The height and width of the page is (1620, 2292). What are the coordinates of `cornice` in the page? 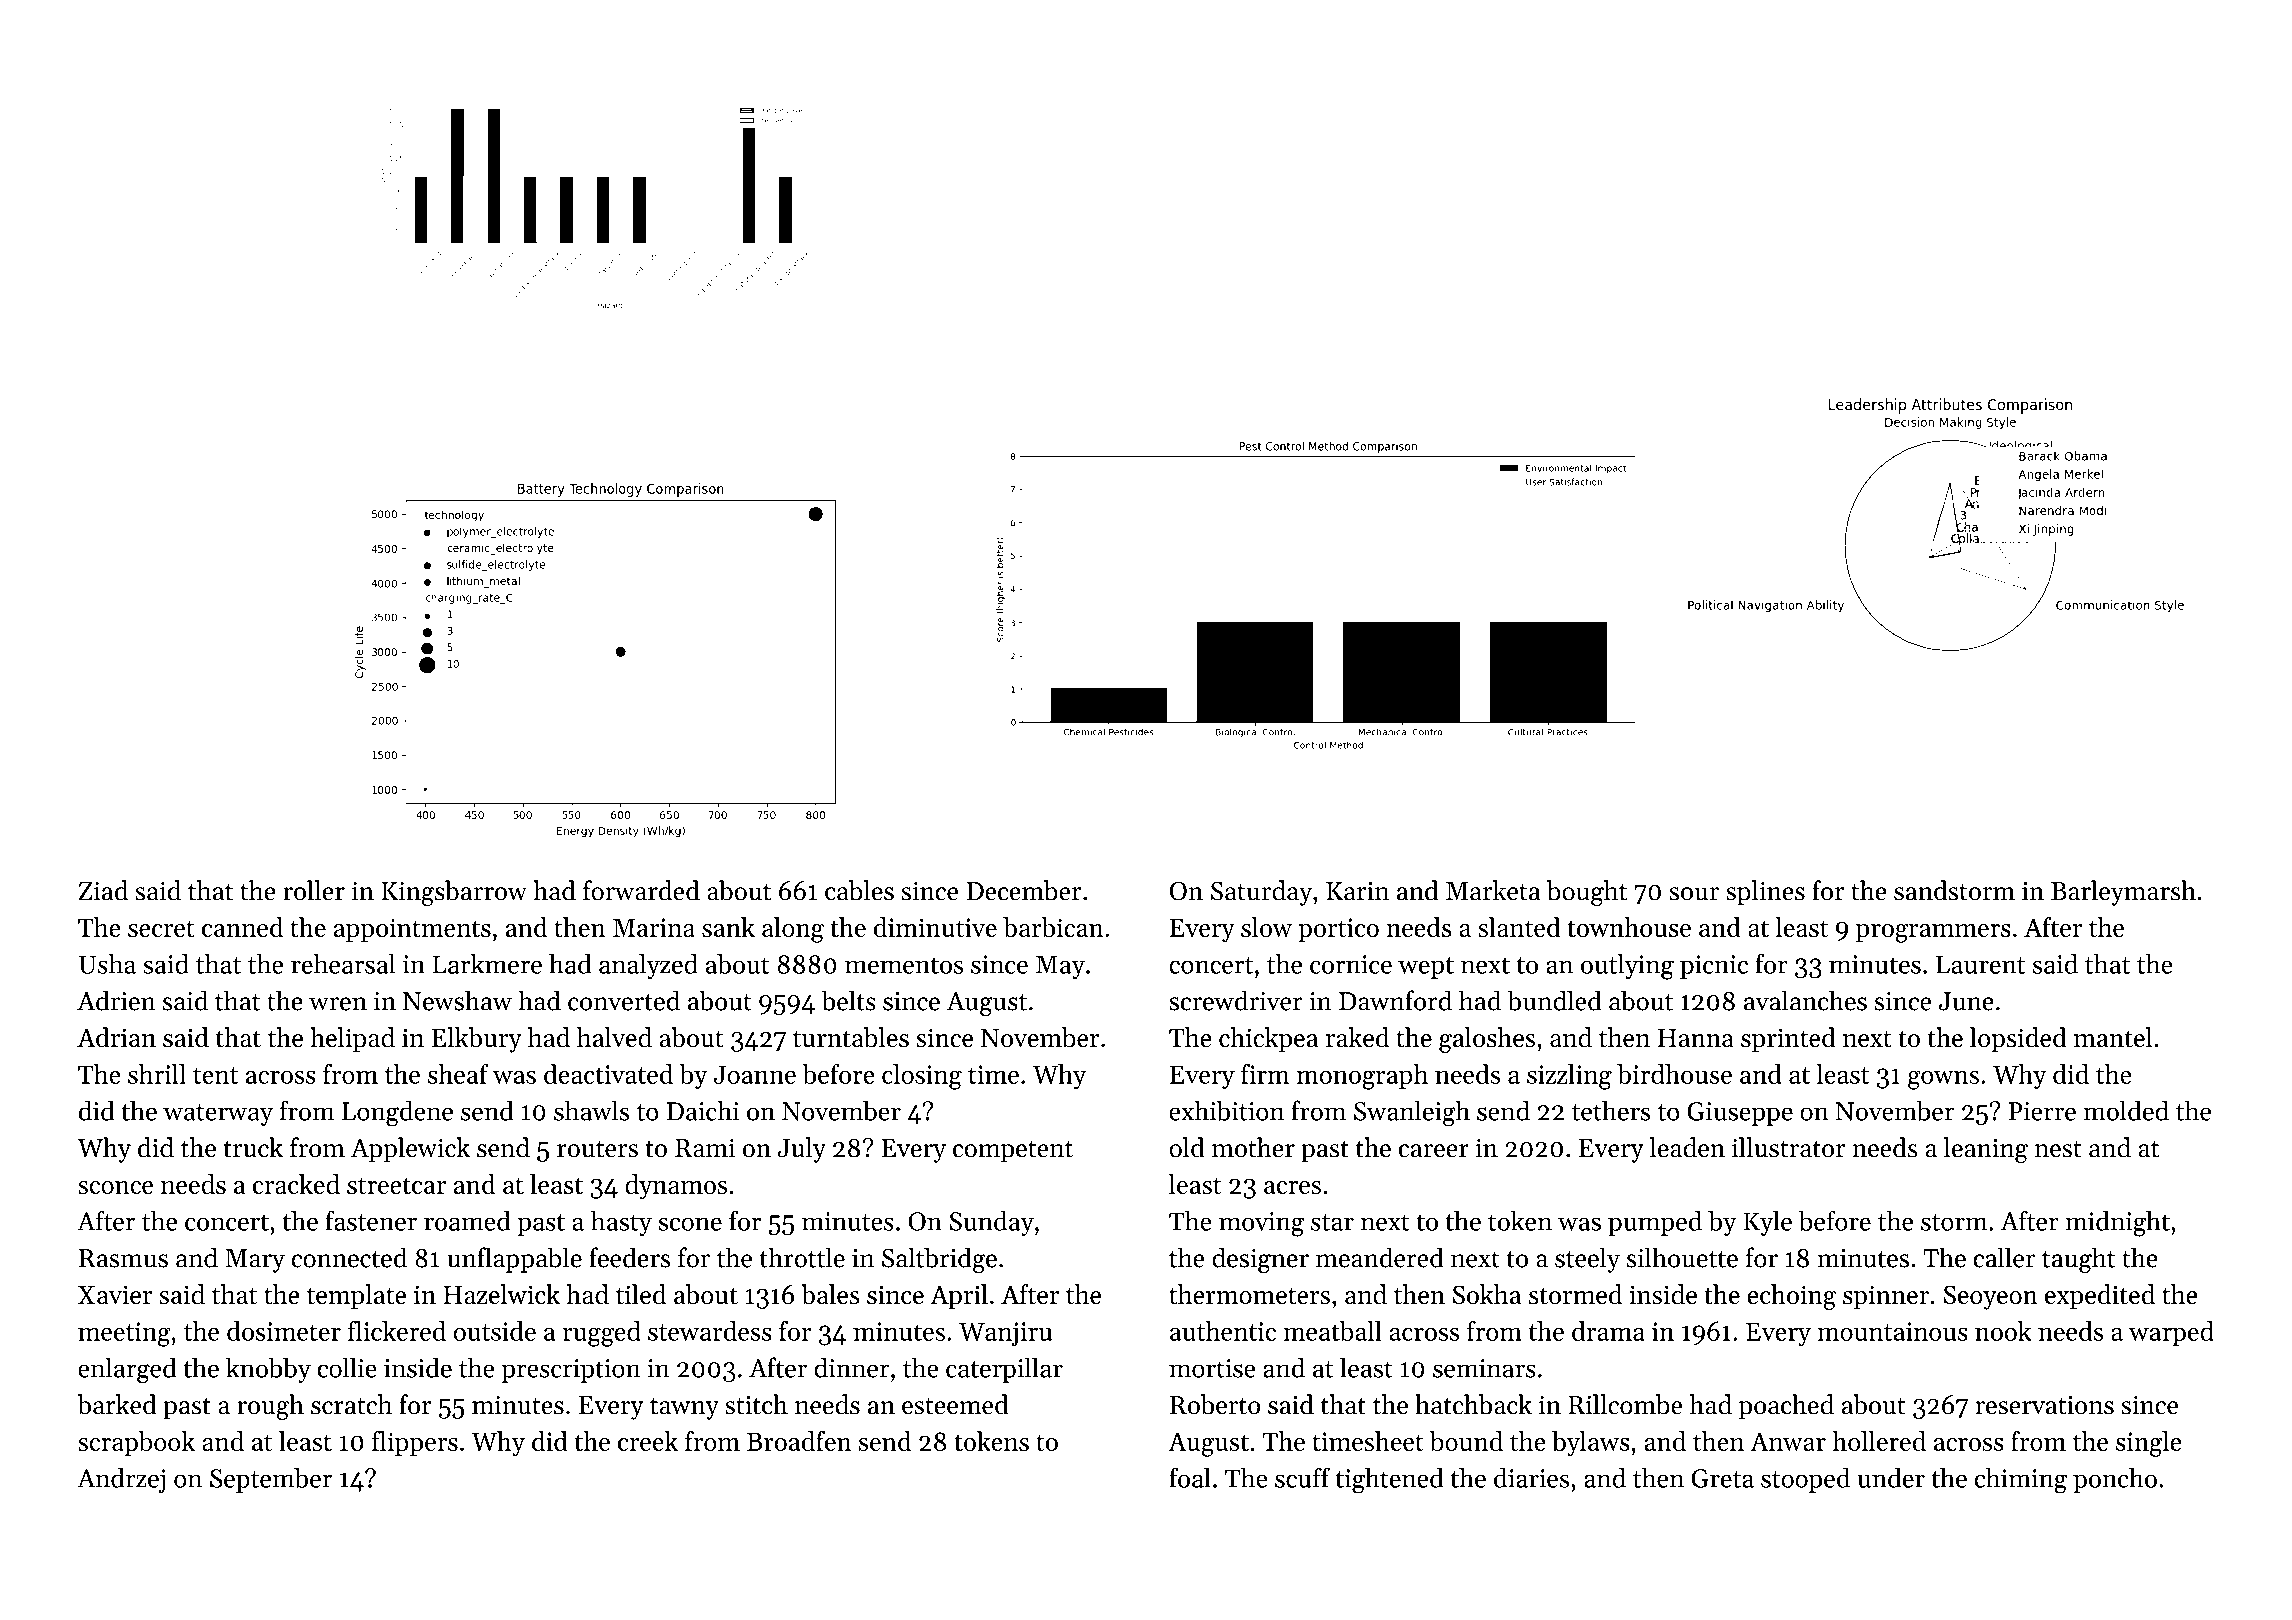 It's located at (1351, 964).
